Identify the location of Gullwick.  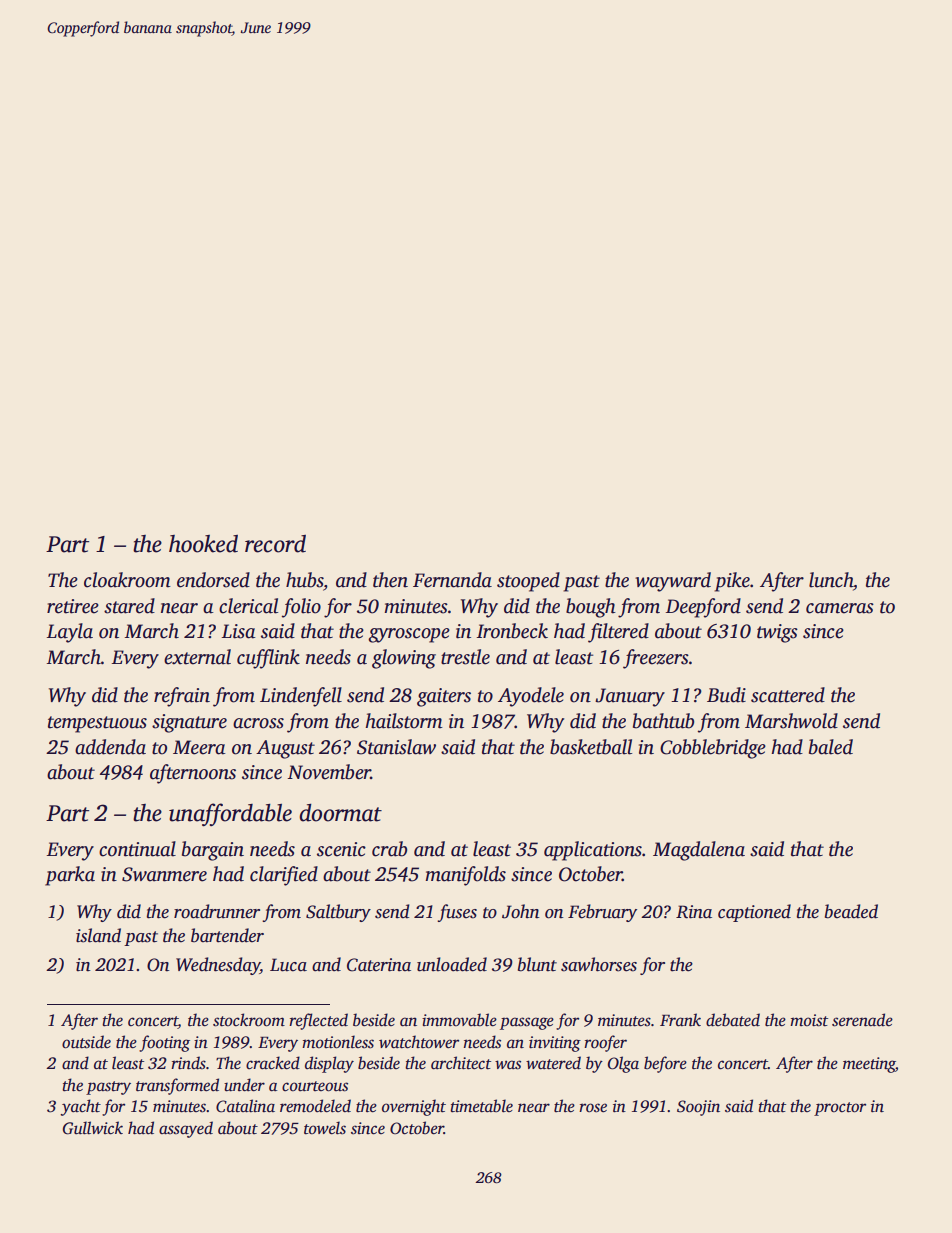
(93, 1128).
